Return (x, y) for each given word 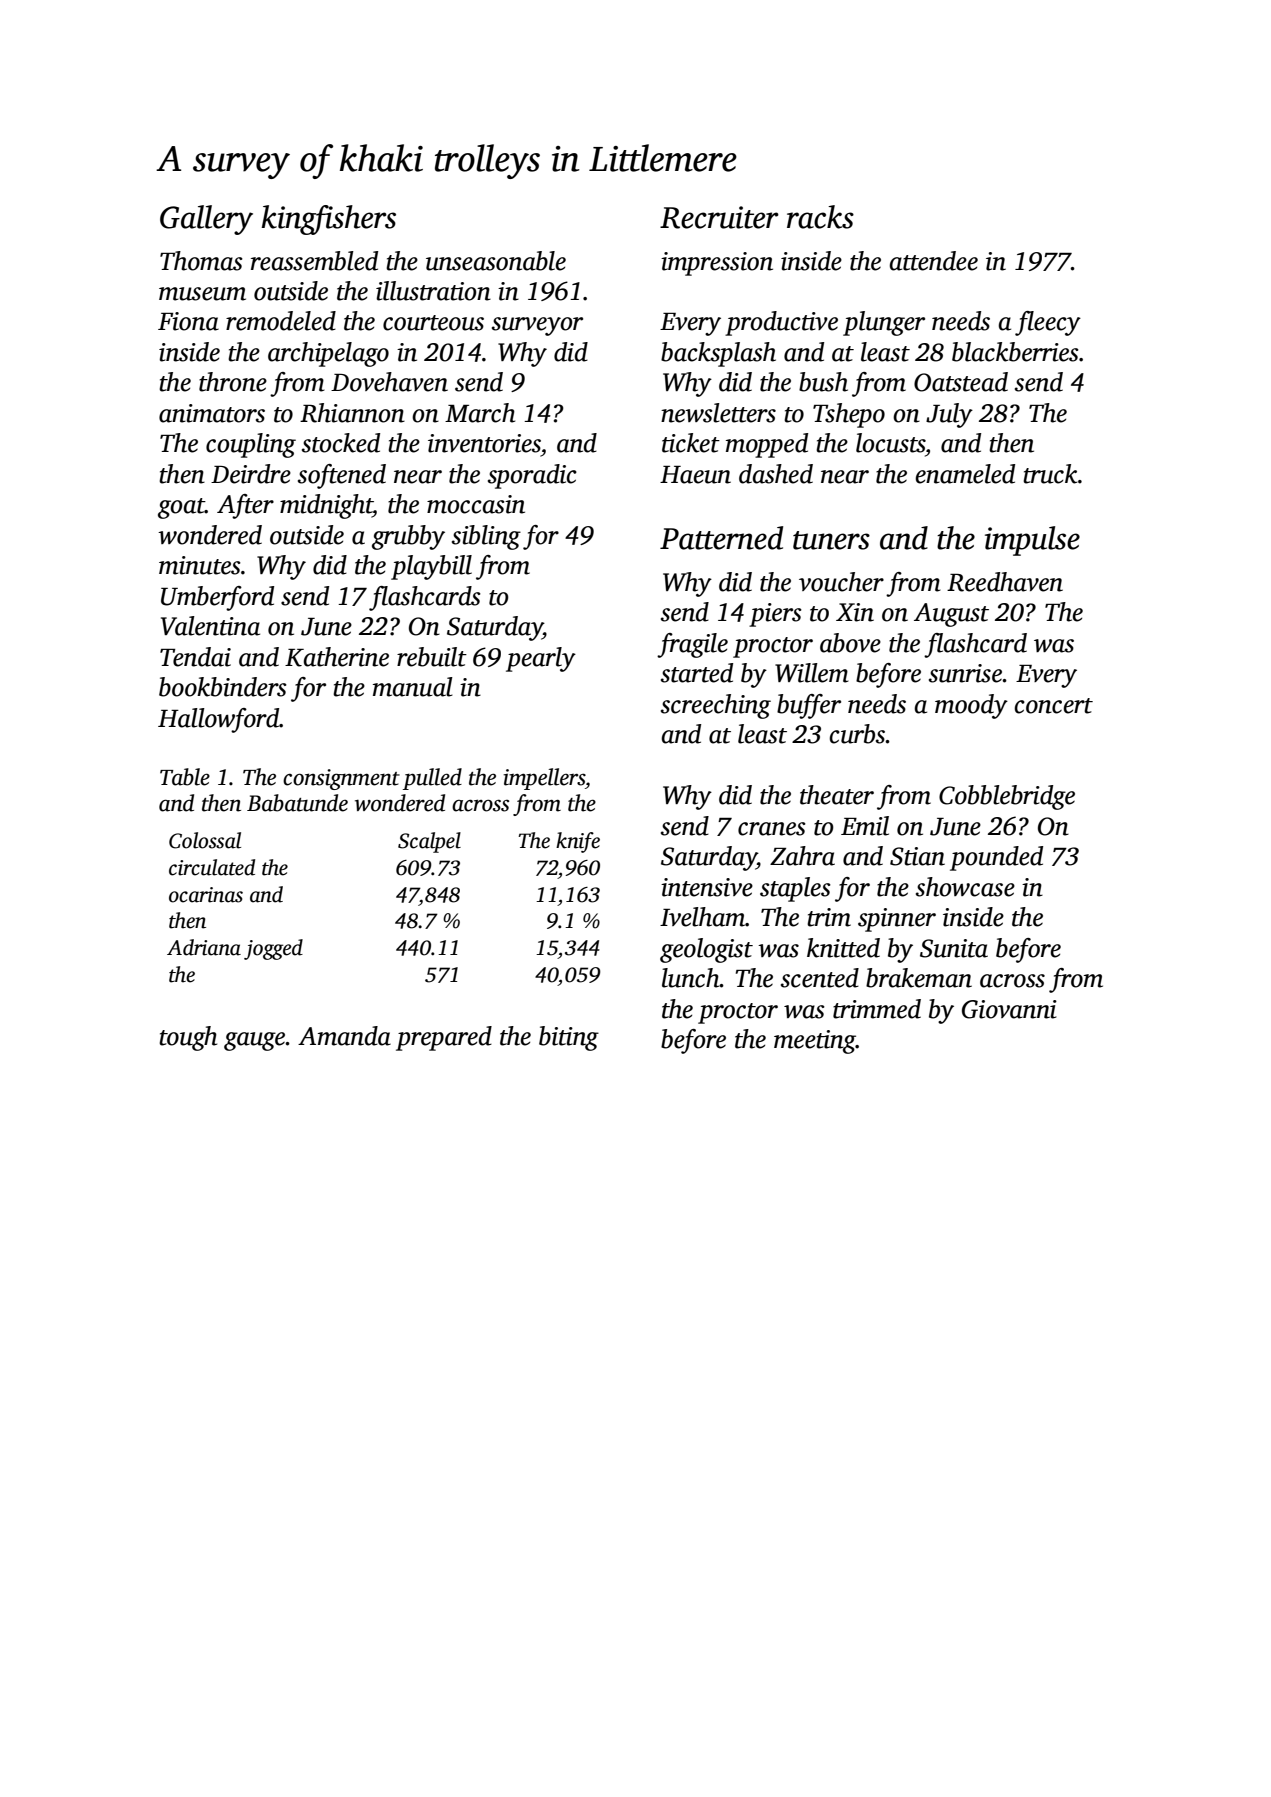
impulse (1032, 541)
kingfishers (328, 220)
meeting (815, 1042)
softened (342, 476)
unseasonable (496, 261)
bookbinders (223, 687)
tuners (831, 540)
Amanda (344, 1036)
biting (569, 1038)
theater (837, 795)
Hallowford (219, 720)
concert (1054, 706)
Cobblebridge (1007, 797)
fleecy (1048, 323)
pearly (541, 659)
